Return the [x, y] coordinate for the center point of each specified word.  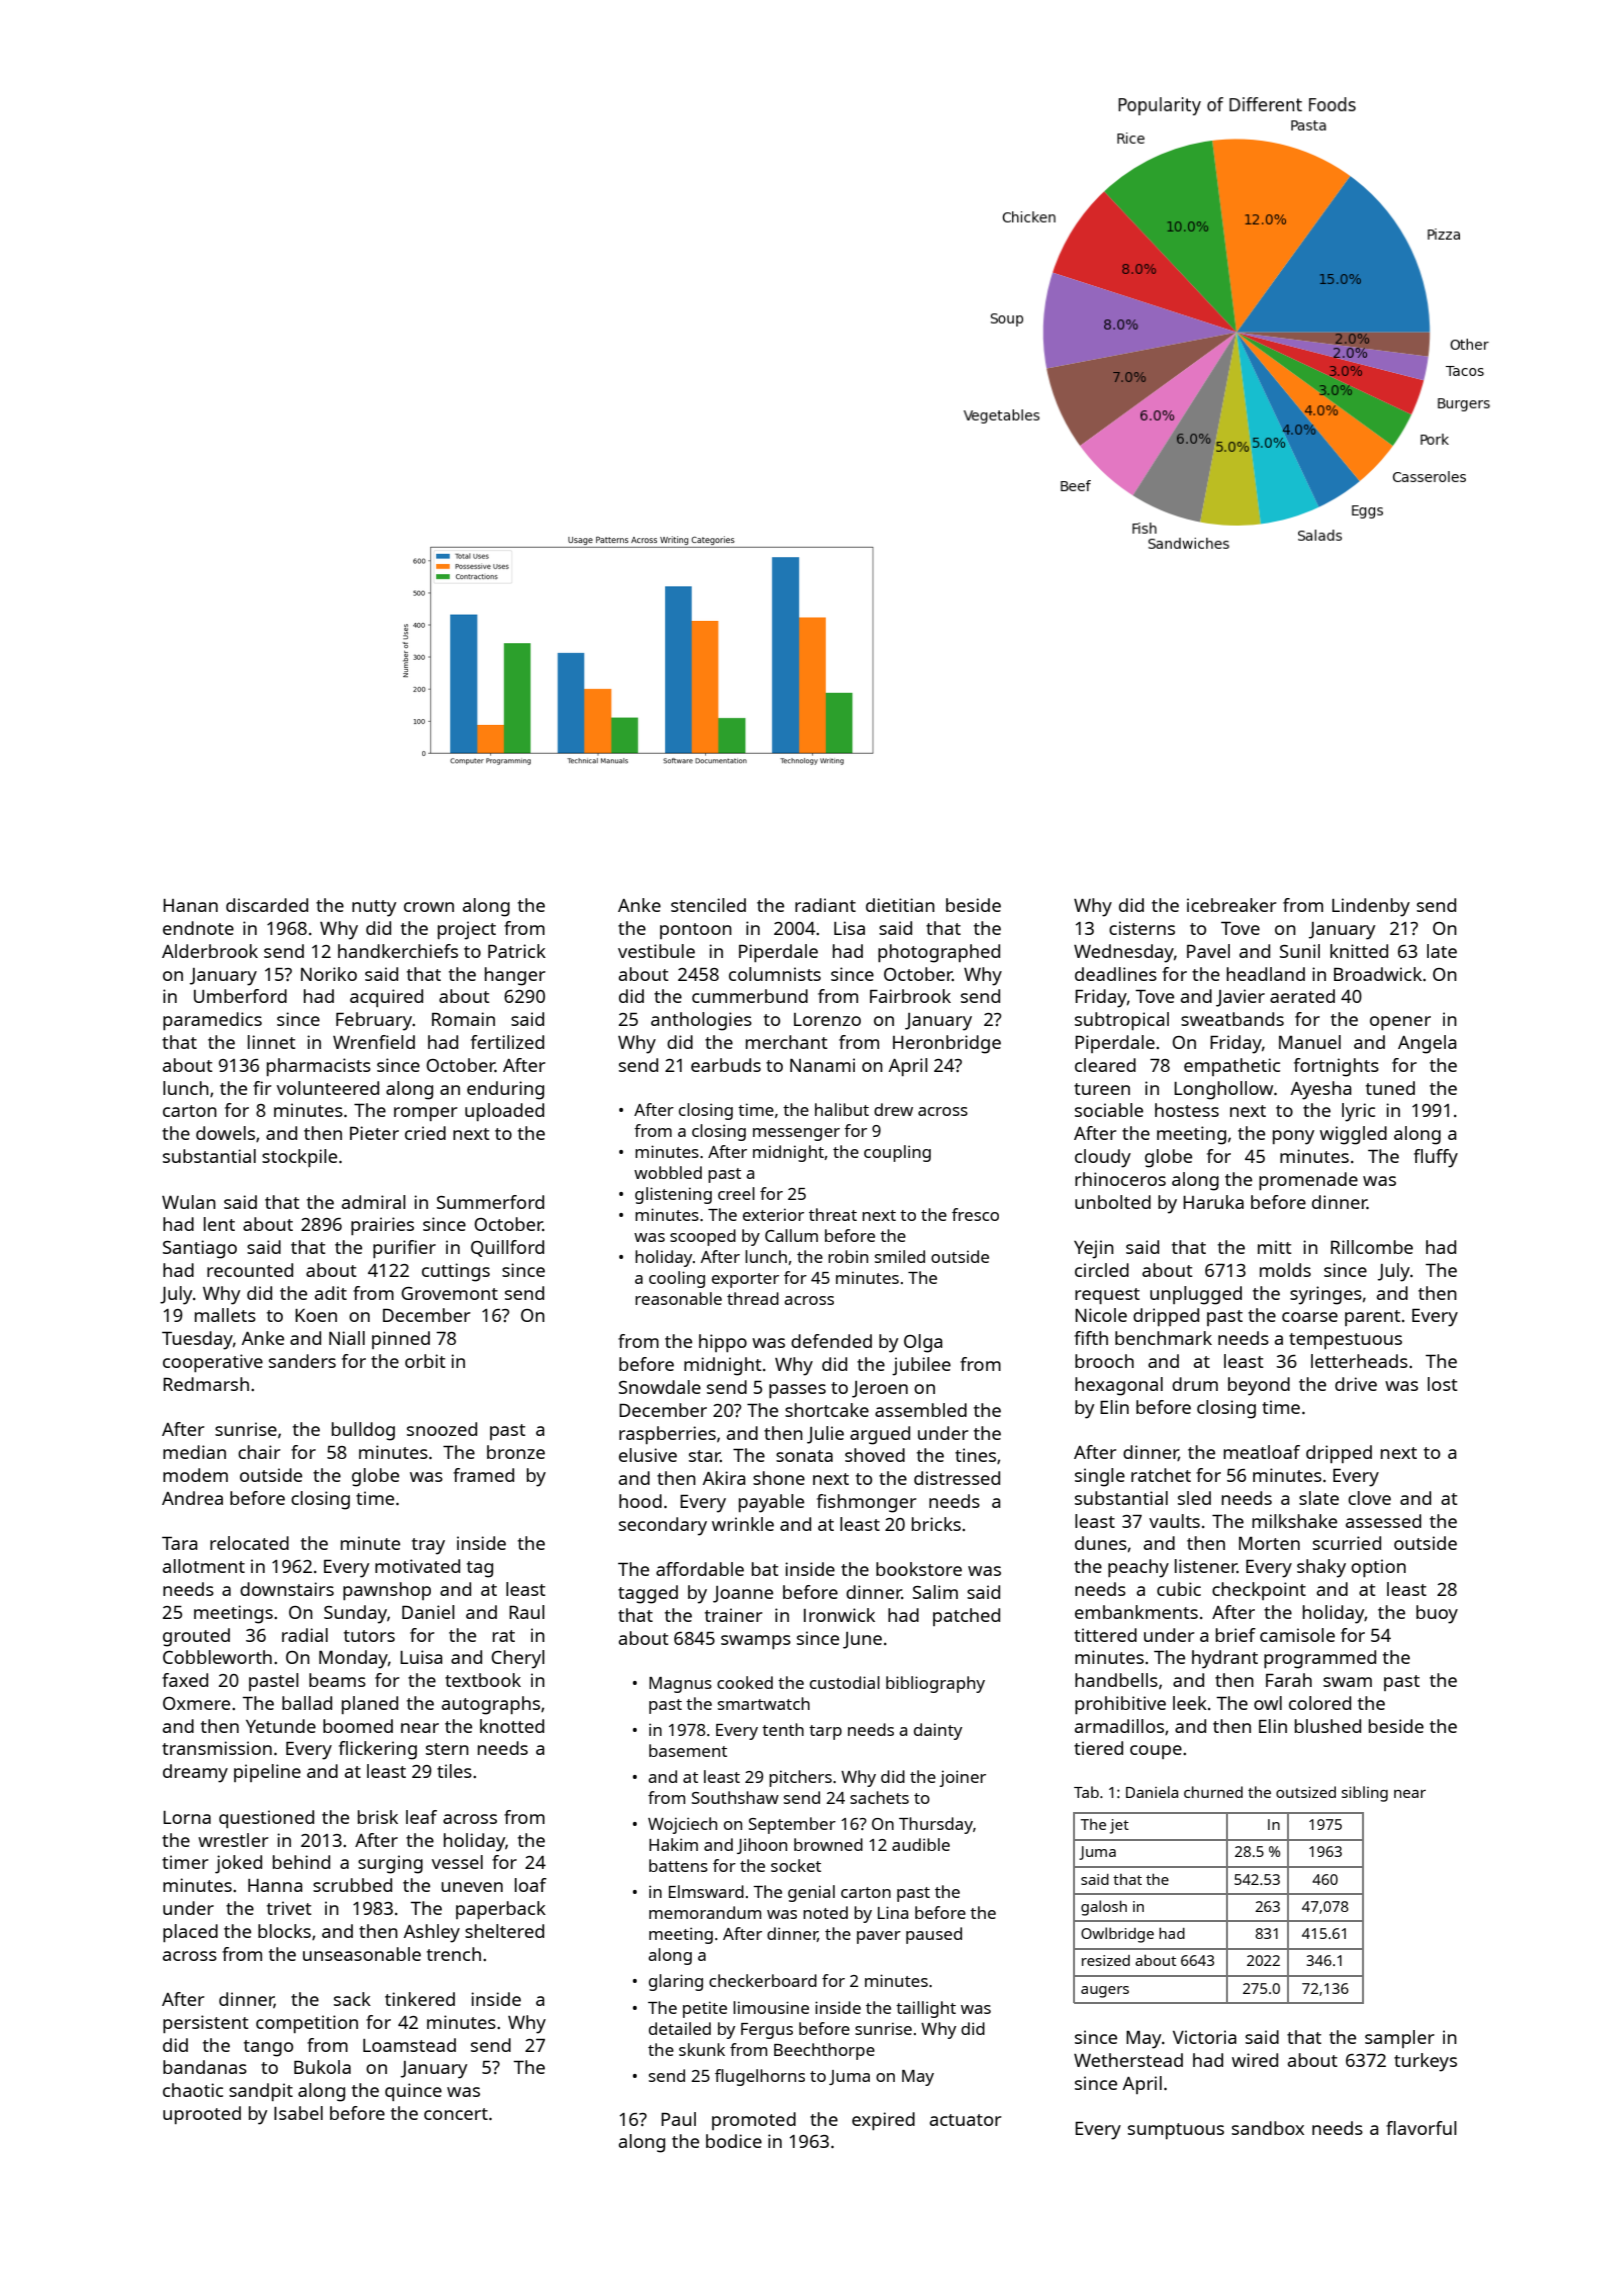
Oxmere [196, 1703]
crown [429, 907]
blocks [284, 1931]
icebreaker [1232, 905]
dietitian [900, 905]
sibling [1364, 1794]
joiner [962, 1778]
